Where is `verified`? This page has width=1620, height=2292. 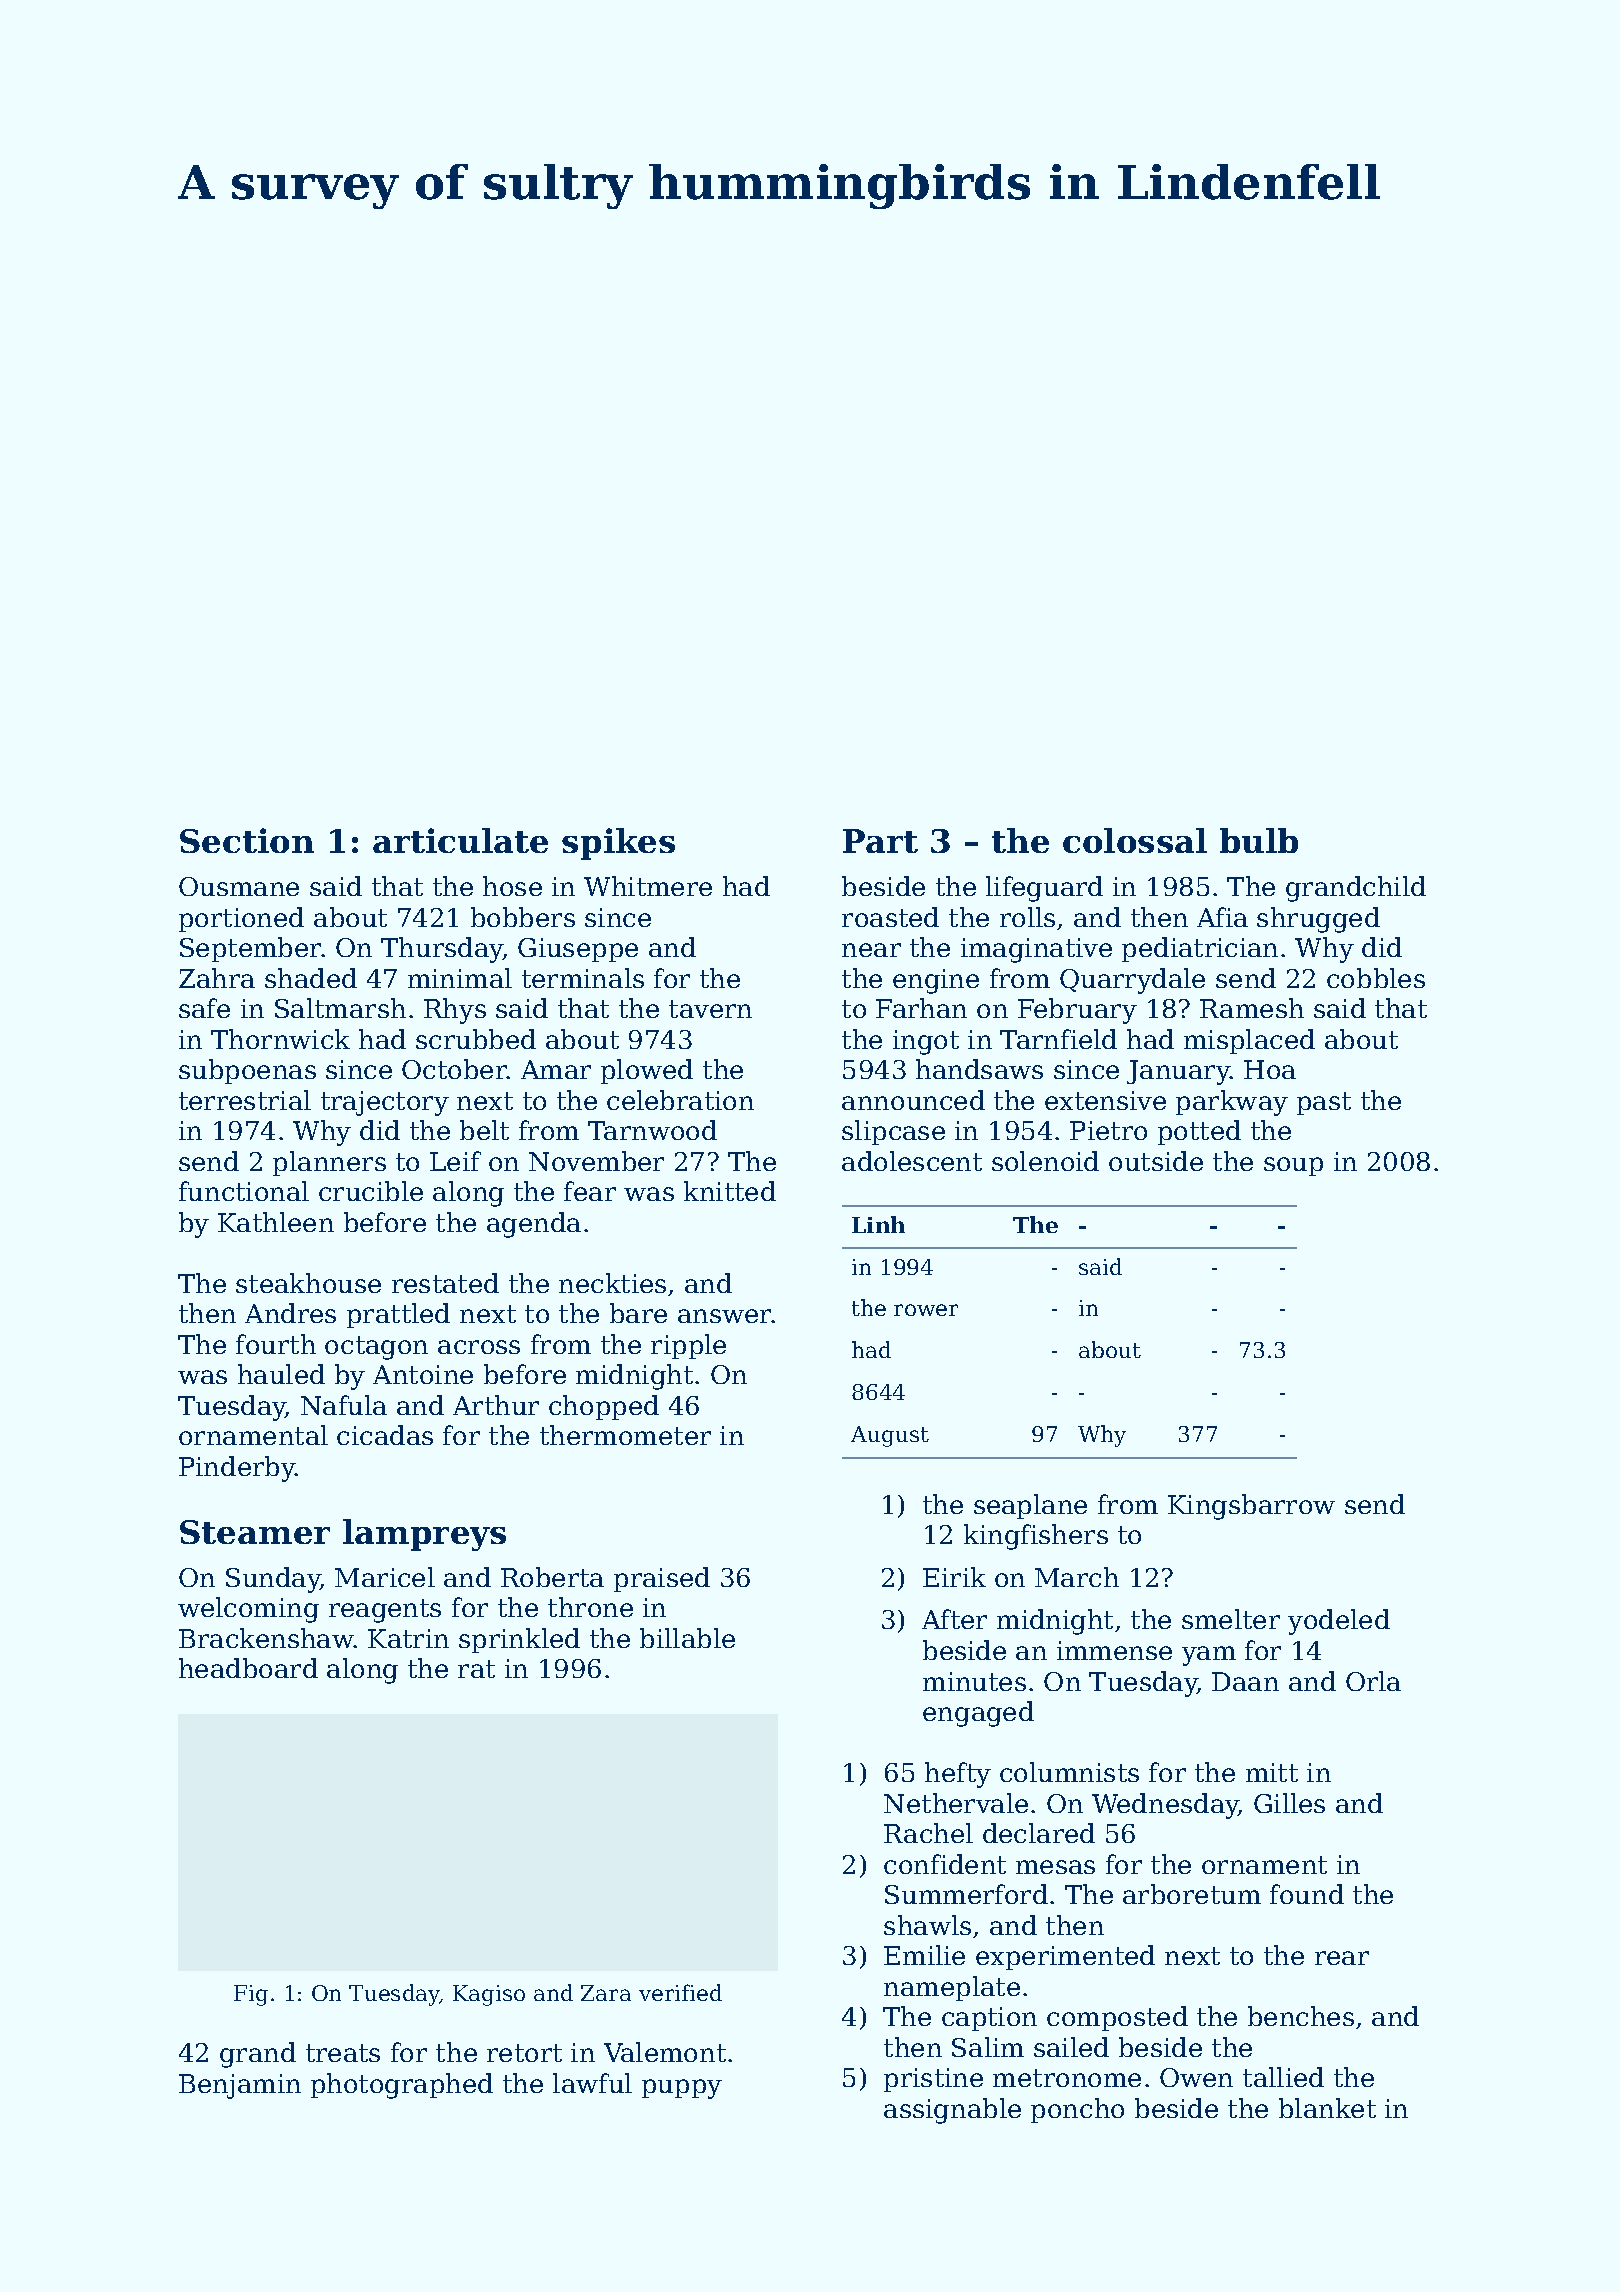
verified is located at coordinates (680, 1992).
